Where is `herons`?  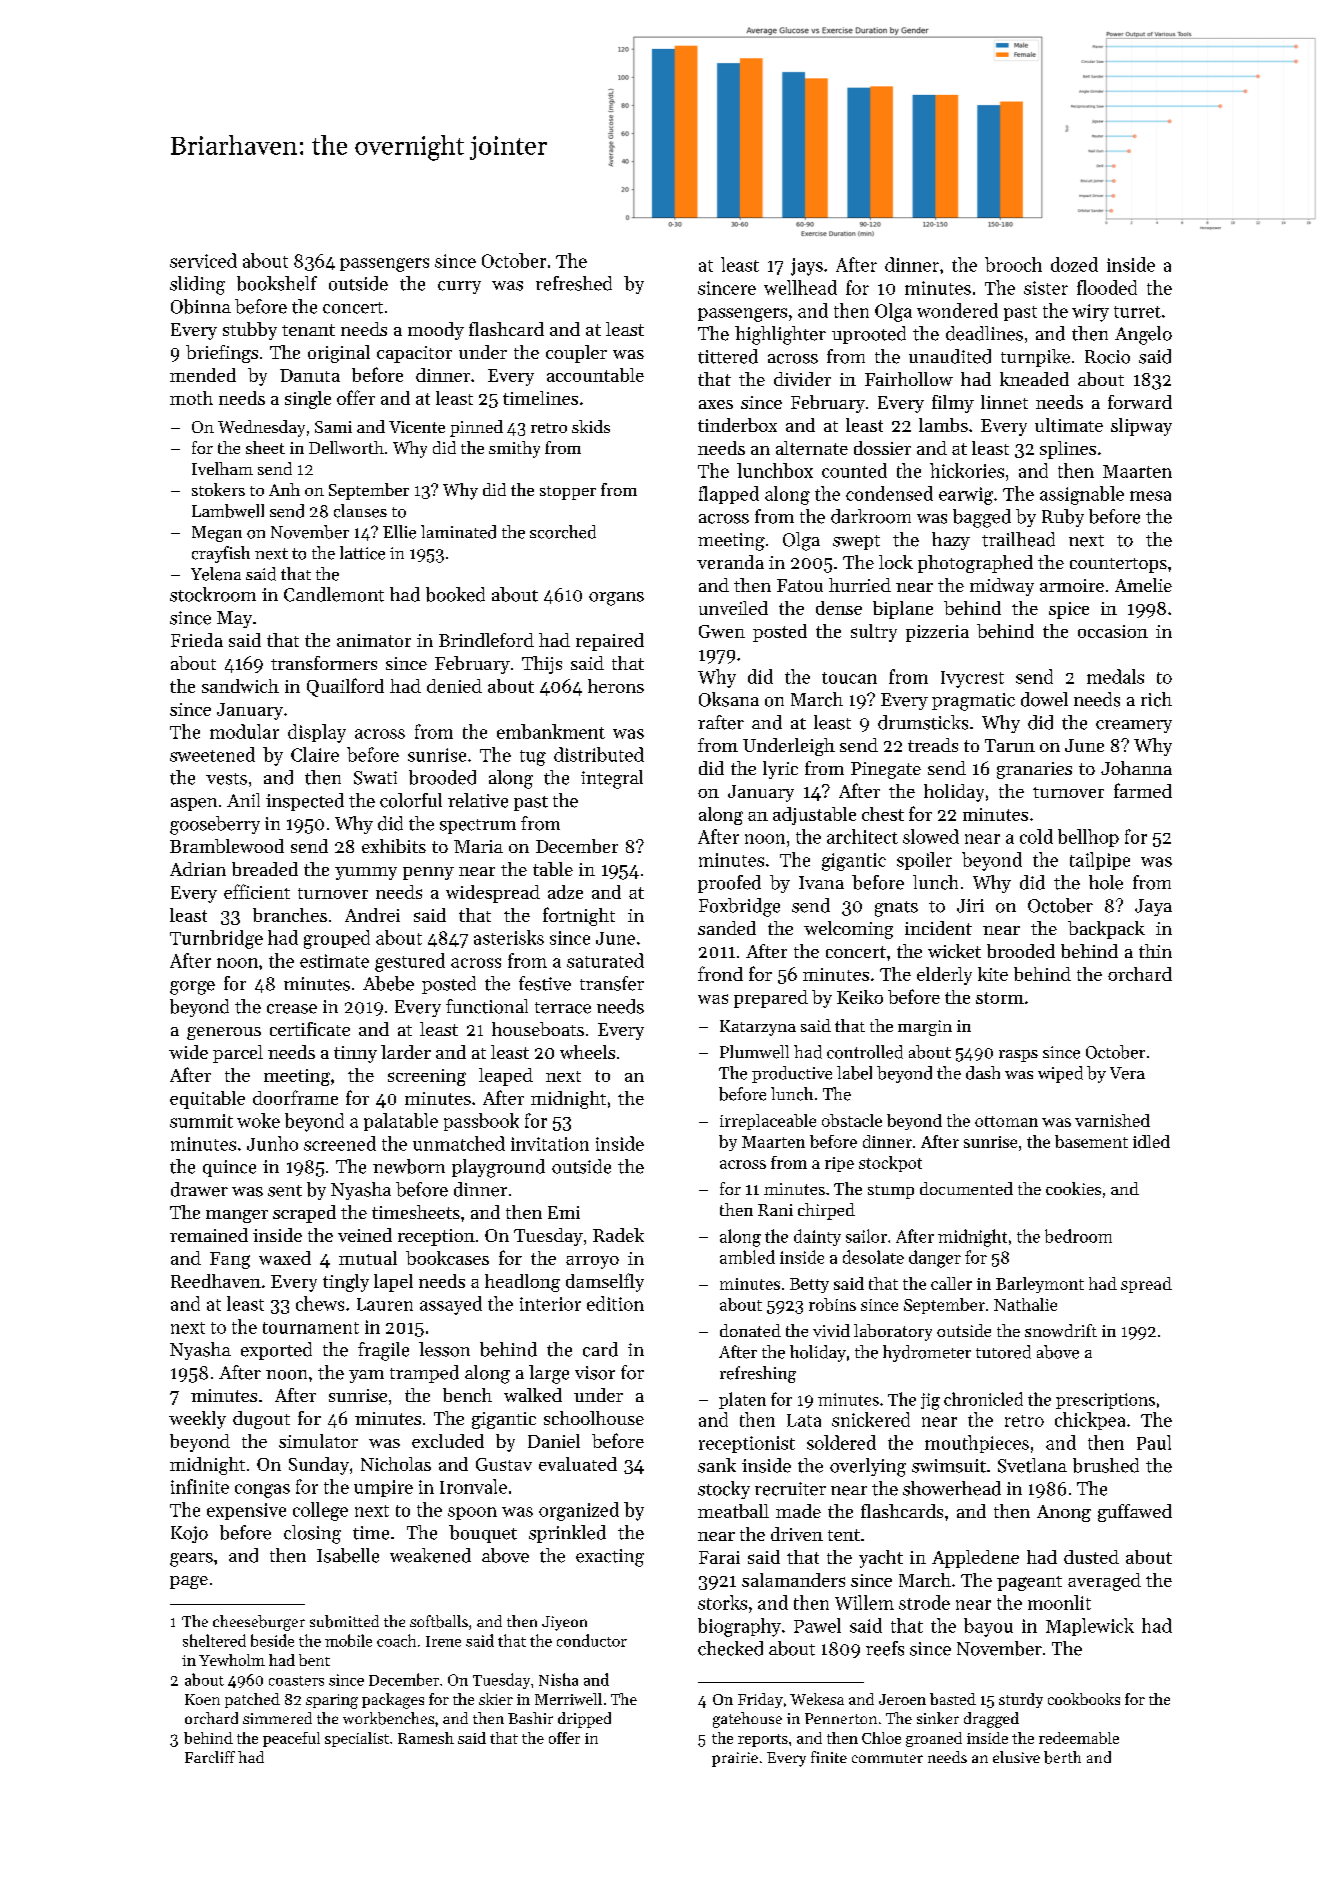 herons is located at coordinates (616, 686).
